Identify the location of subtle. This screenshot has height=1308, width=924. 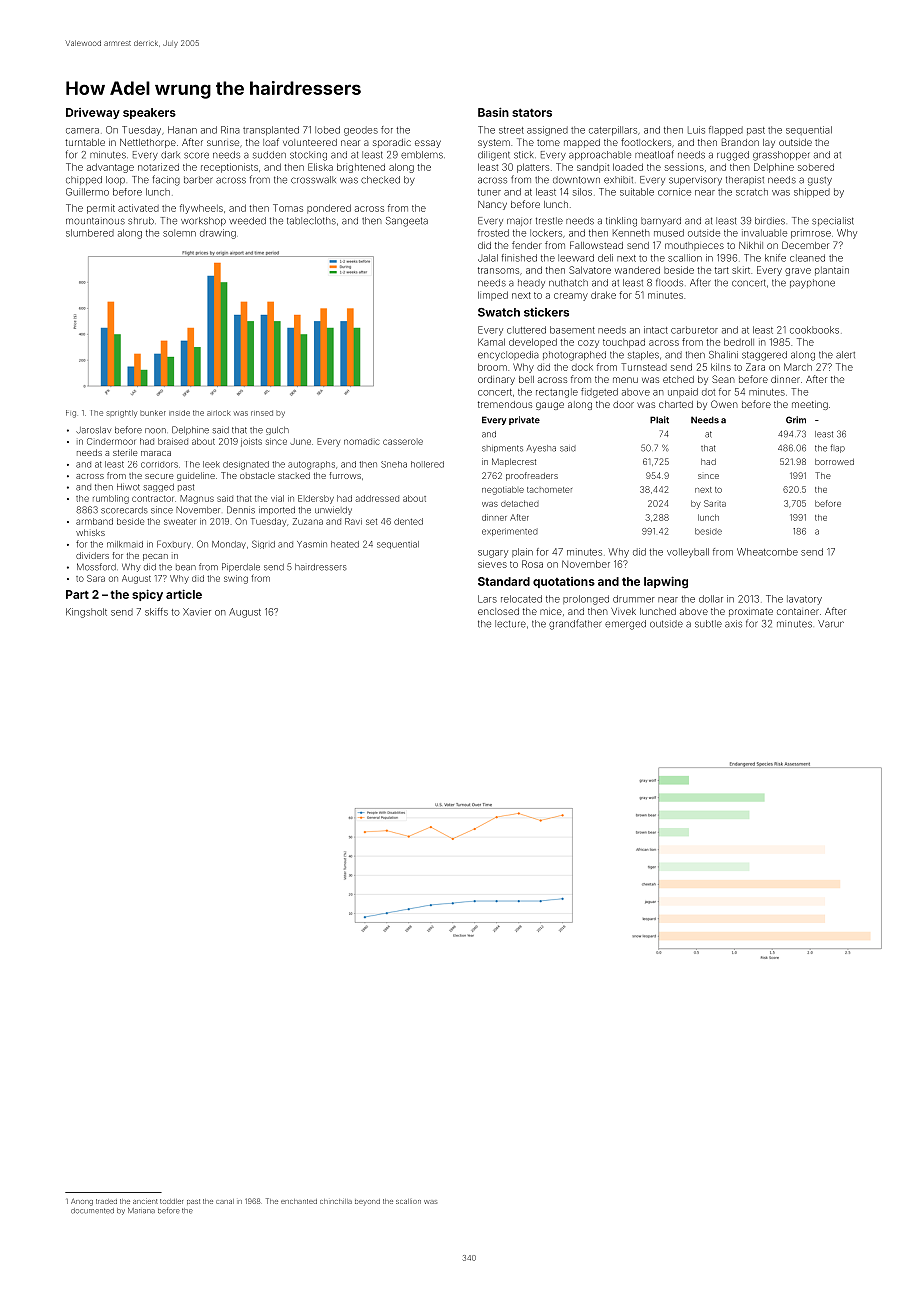
(708, 624).
